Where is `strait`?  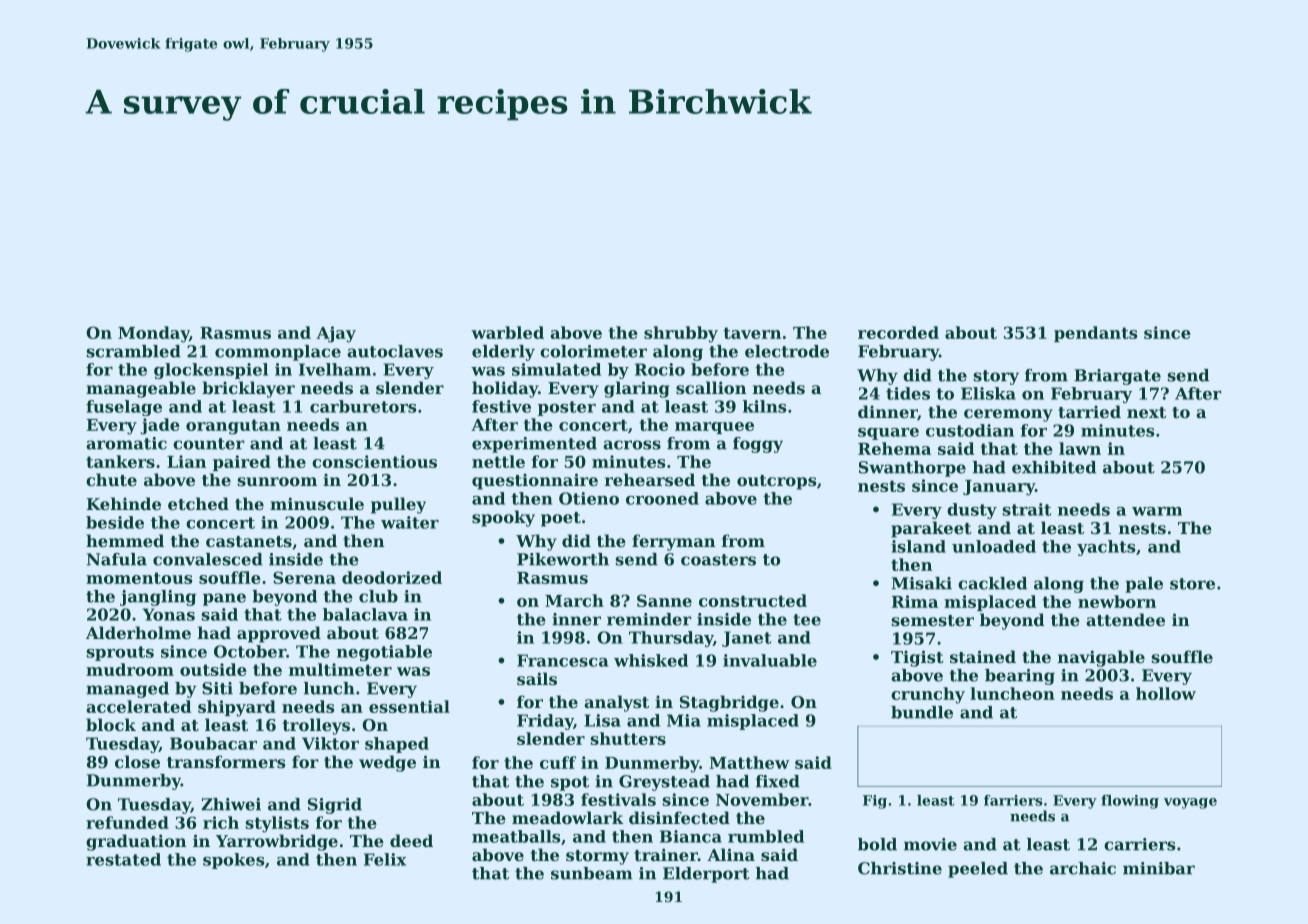 strait is located at coordinates (1026, 509).
